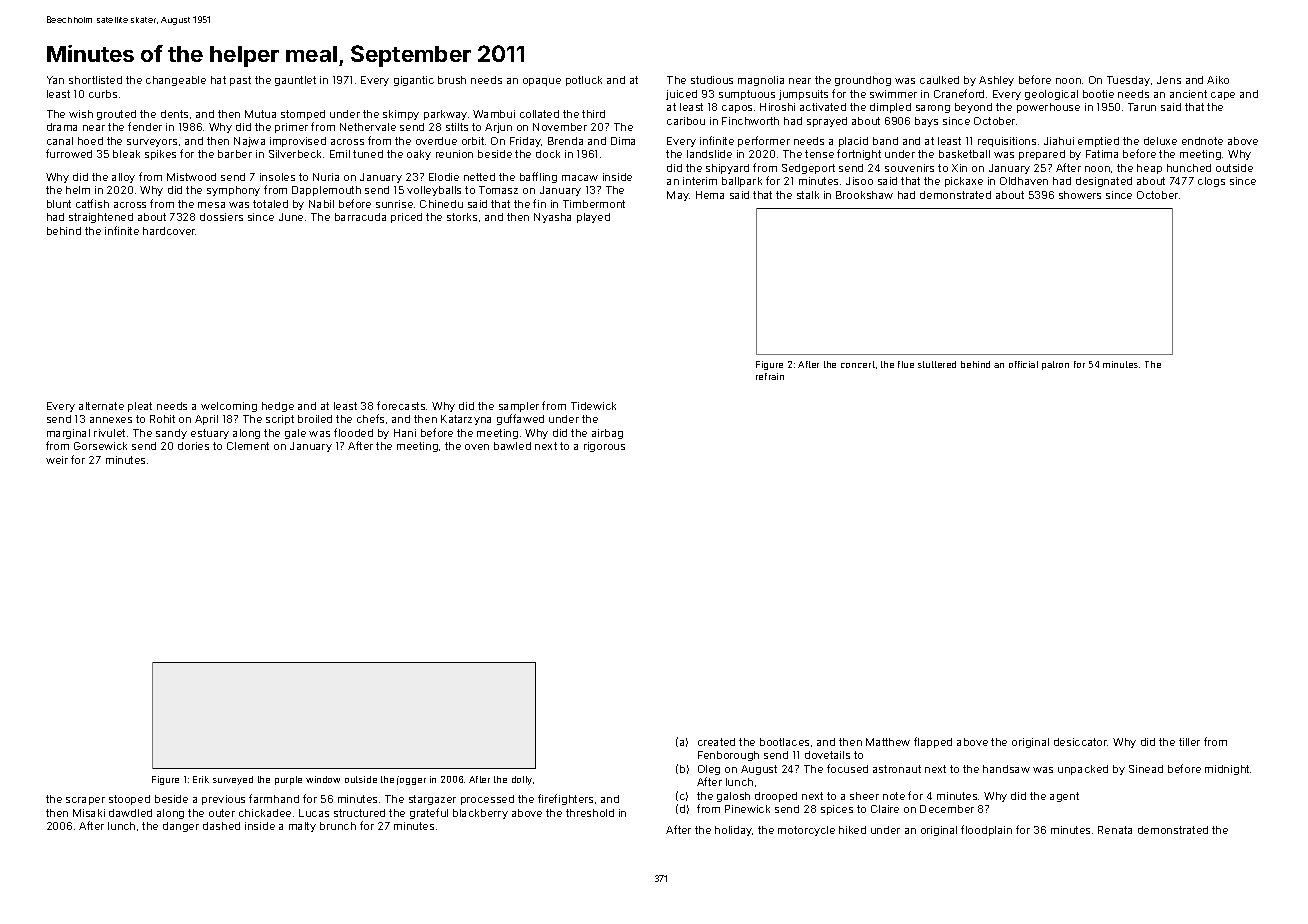 This screenshot has width=1308, height=924. What do you see at coordinates (176, 81) in the screenshot?
I see `changeable` at bounding box center [176, 81].
